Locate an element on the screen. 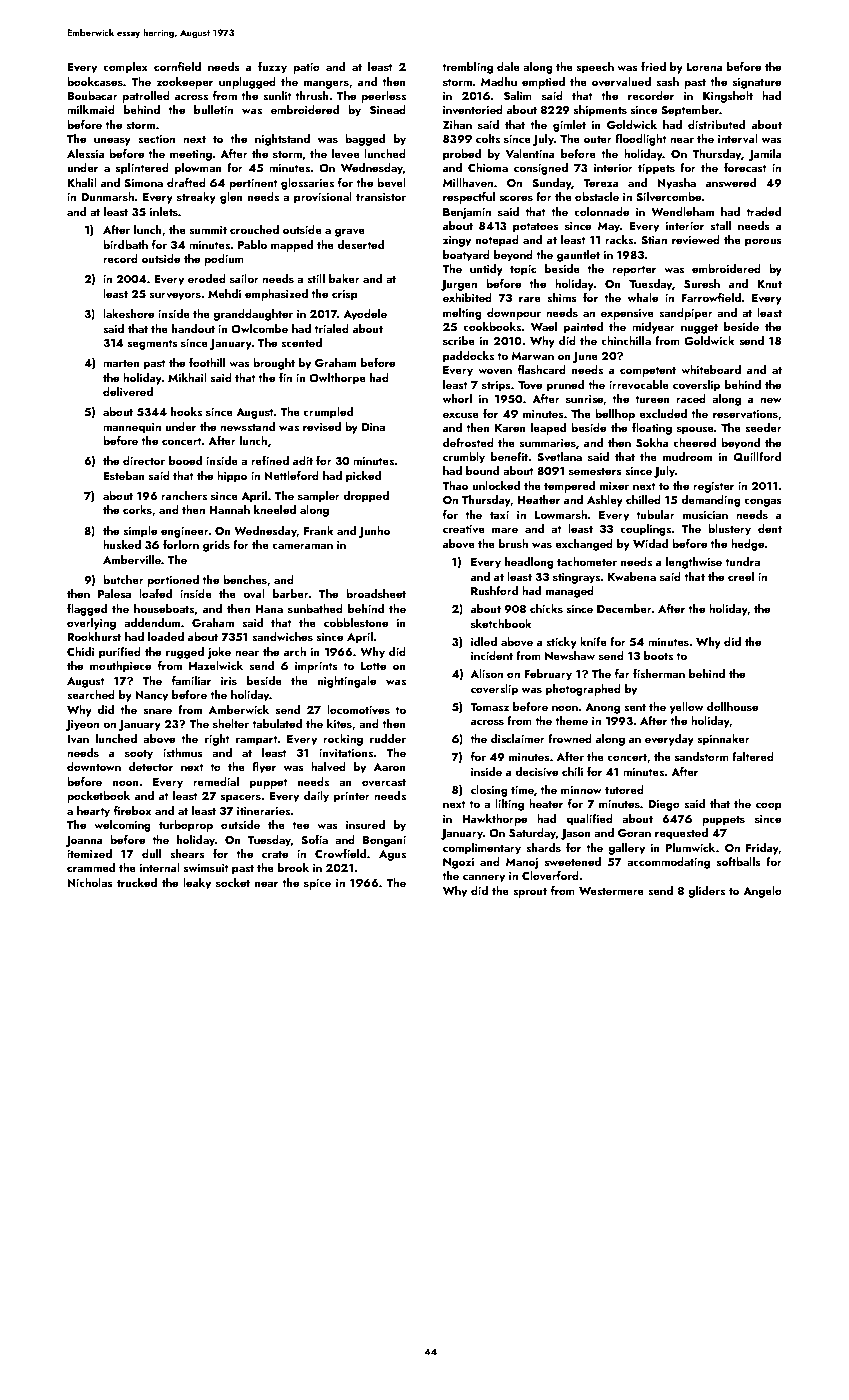  hippo is located at coordinates (232, 477).
